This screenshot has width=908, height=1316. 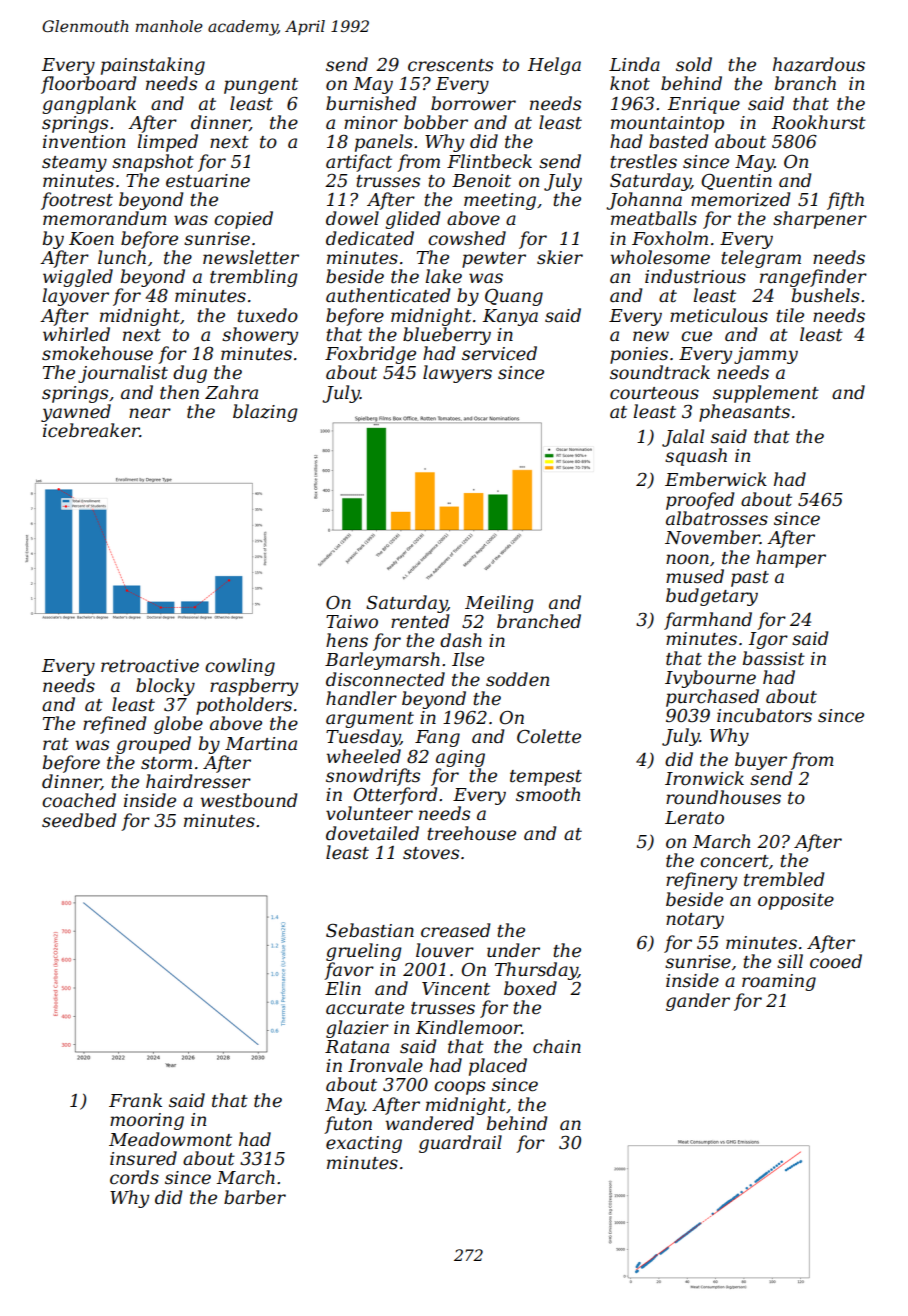 I want to click on westbound, so click(x=249, y=800).
